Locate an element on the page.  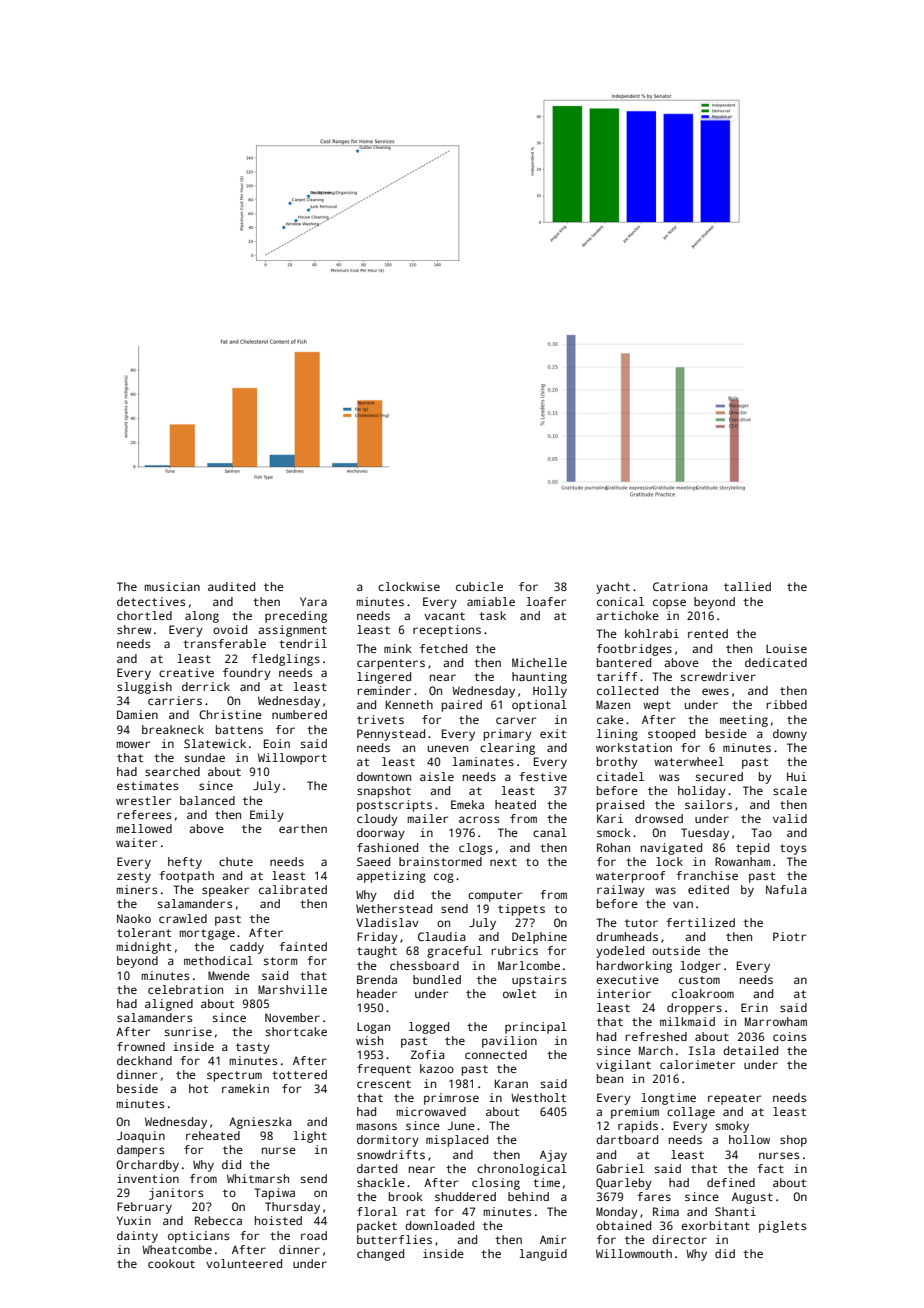
optional is located at coordinates (539, 706).
